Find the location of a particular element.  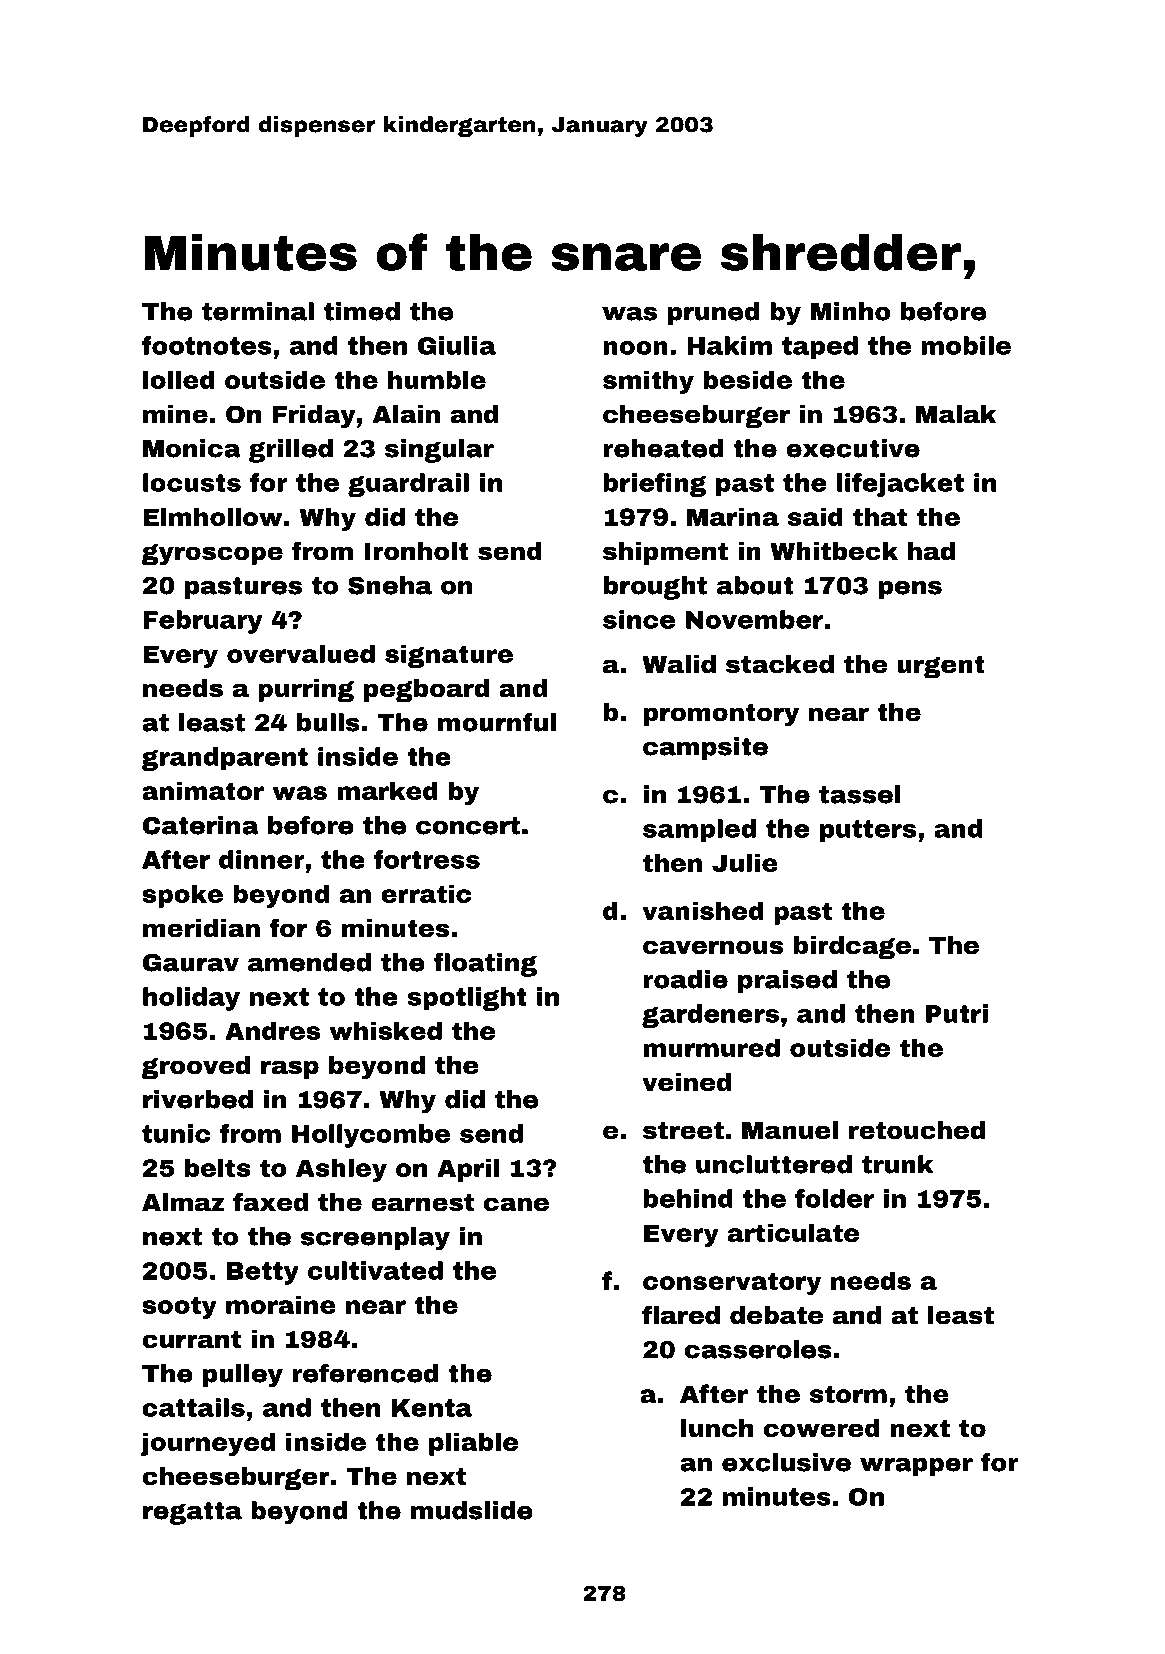

cattails is located at coordinates (193, 1407).
